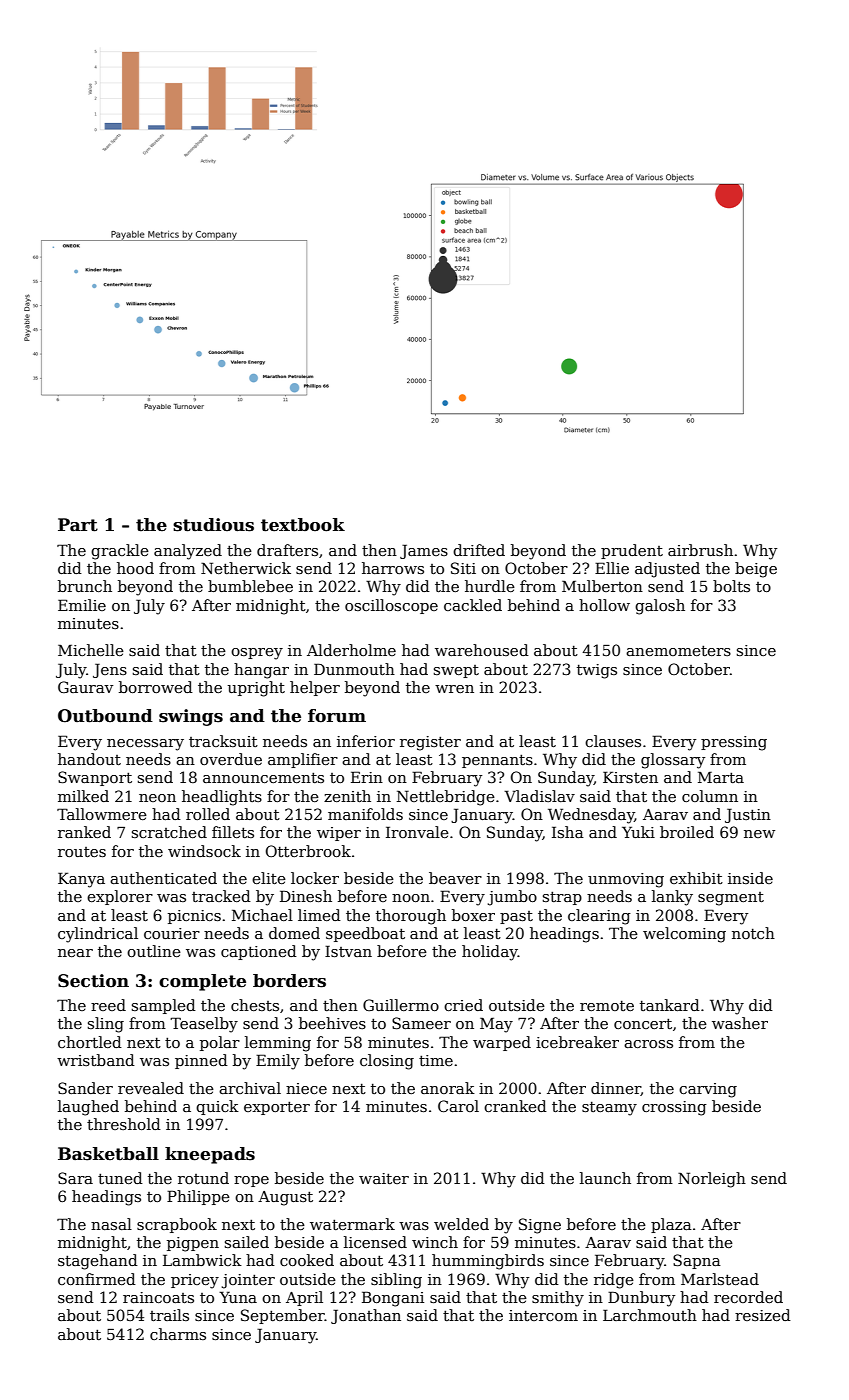 The height and width of the screenshot is (1400, 849). Describe the element at coordinates (424, 551) in the screenshot. I see `James` at that location.
